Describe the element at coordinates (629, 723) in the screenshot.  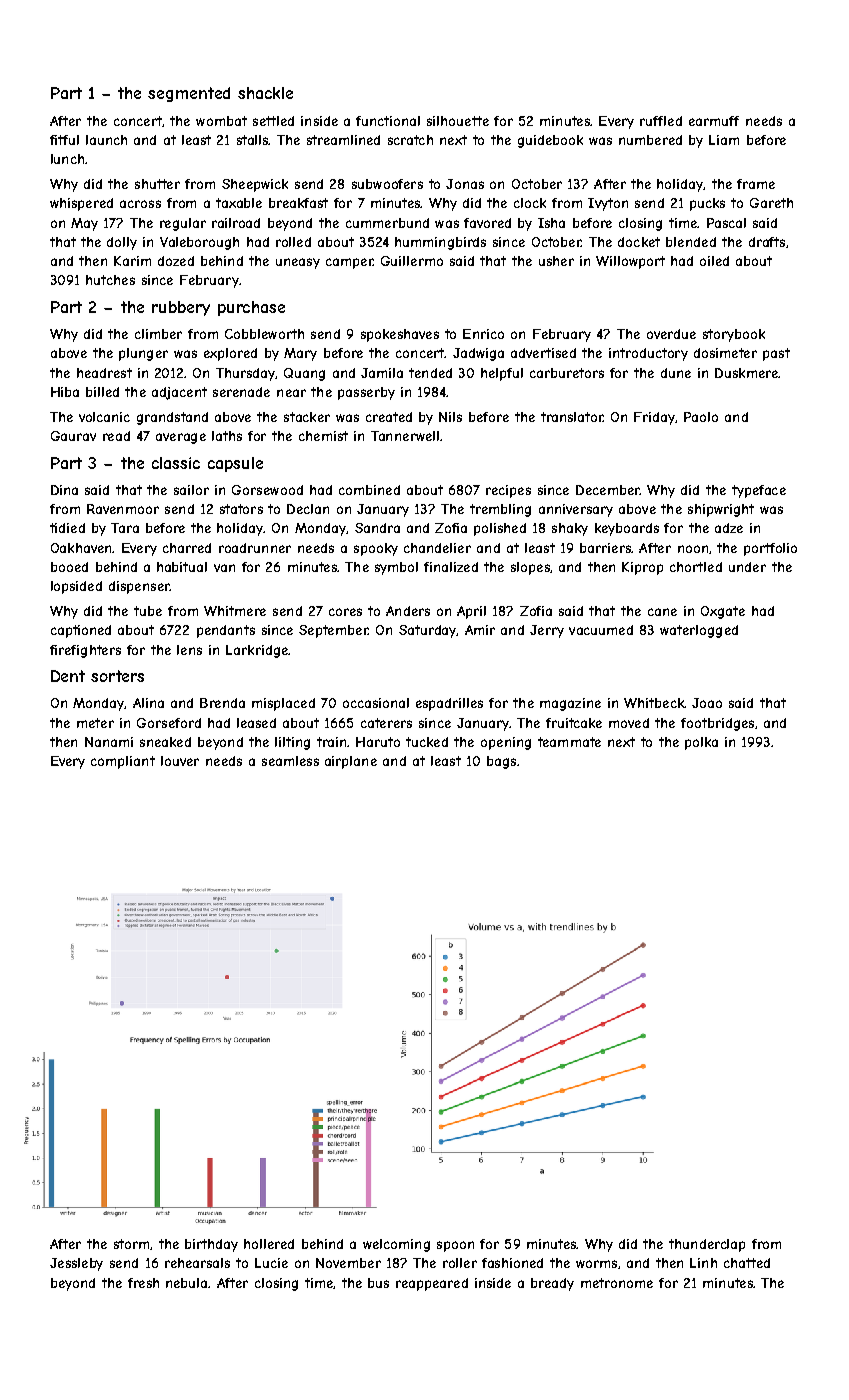
I see `moved` at that location.
